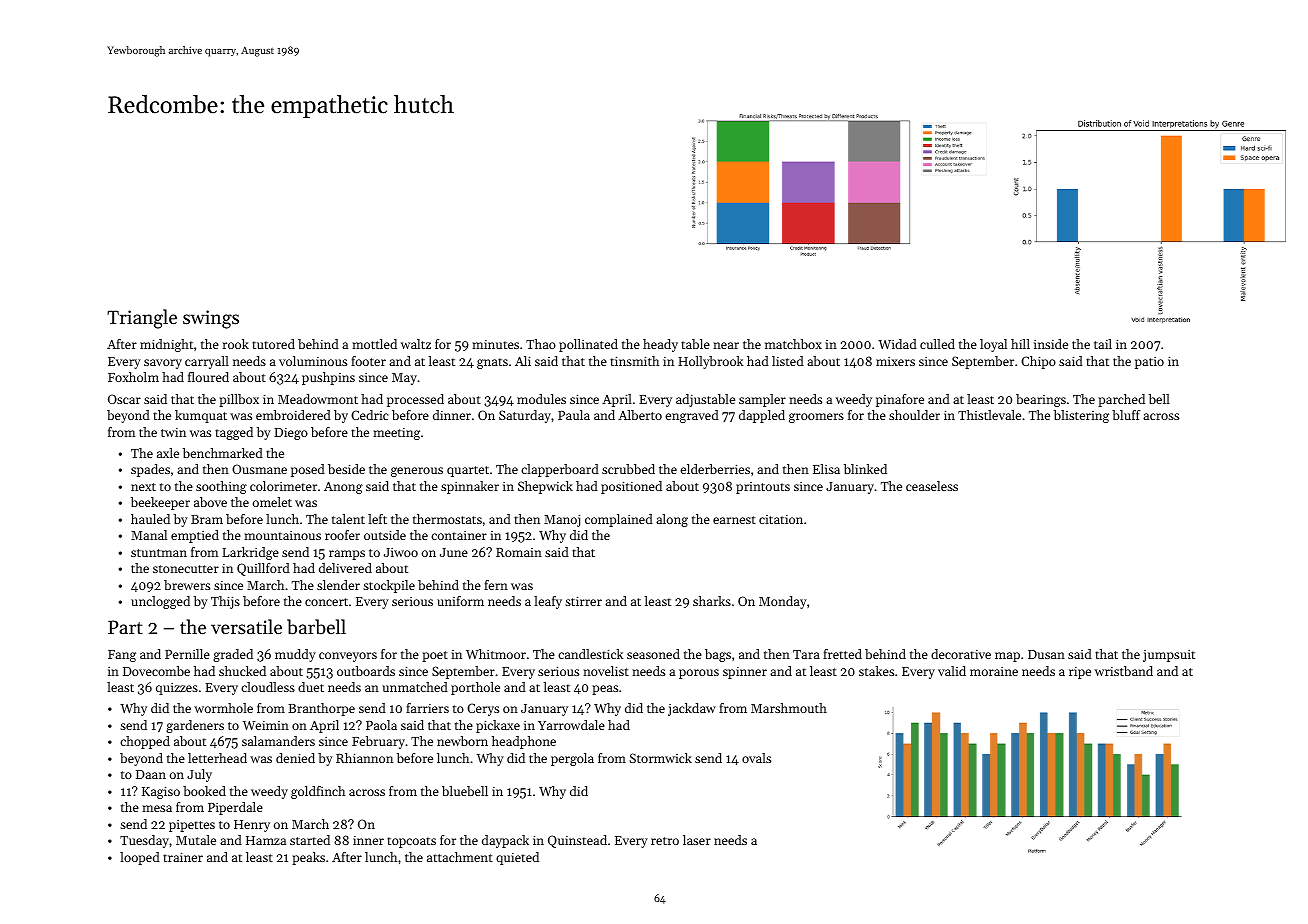 Image resolution: width=1308 pixels, height=924 pixels. I want to click on laser, so click(697, 840).
